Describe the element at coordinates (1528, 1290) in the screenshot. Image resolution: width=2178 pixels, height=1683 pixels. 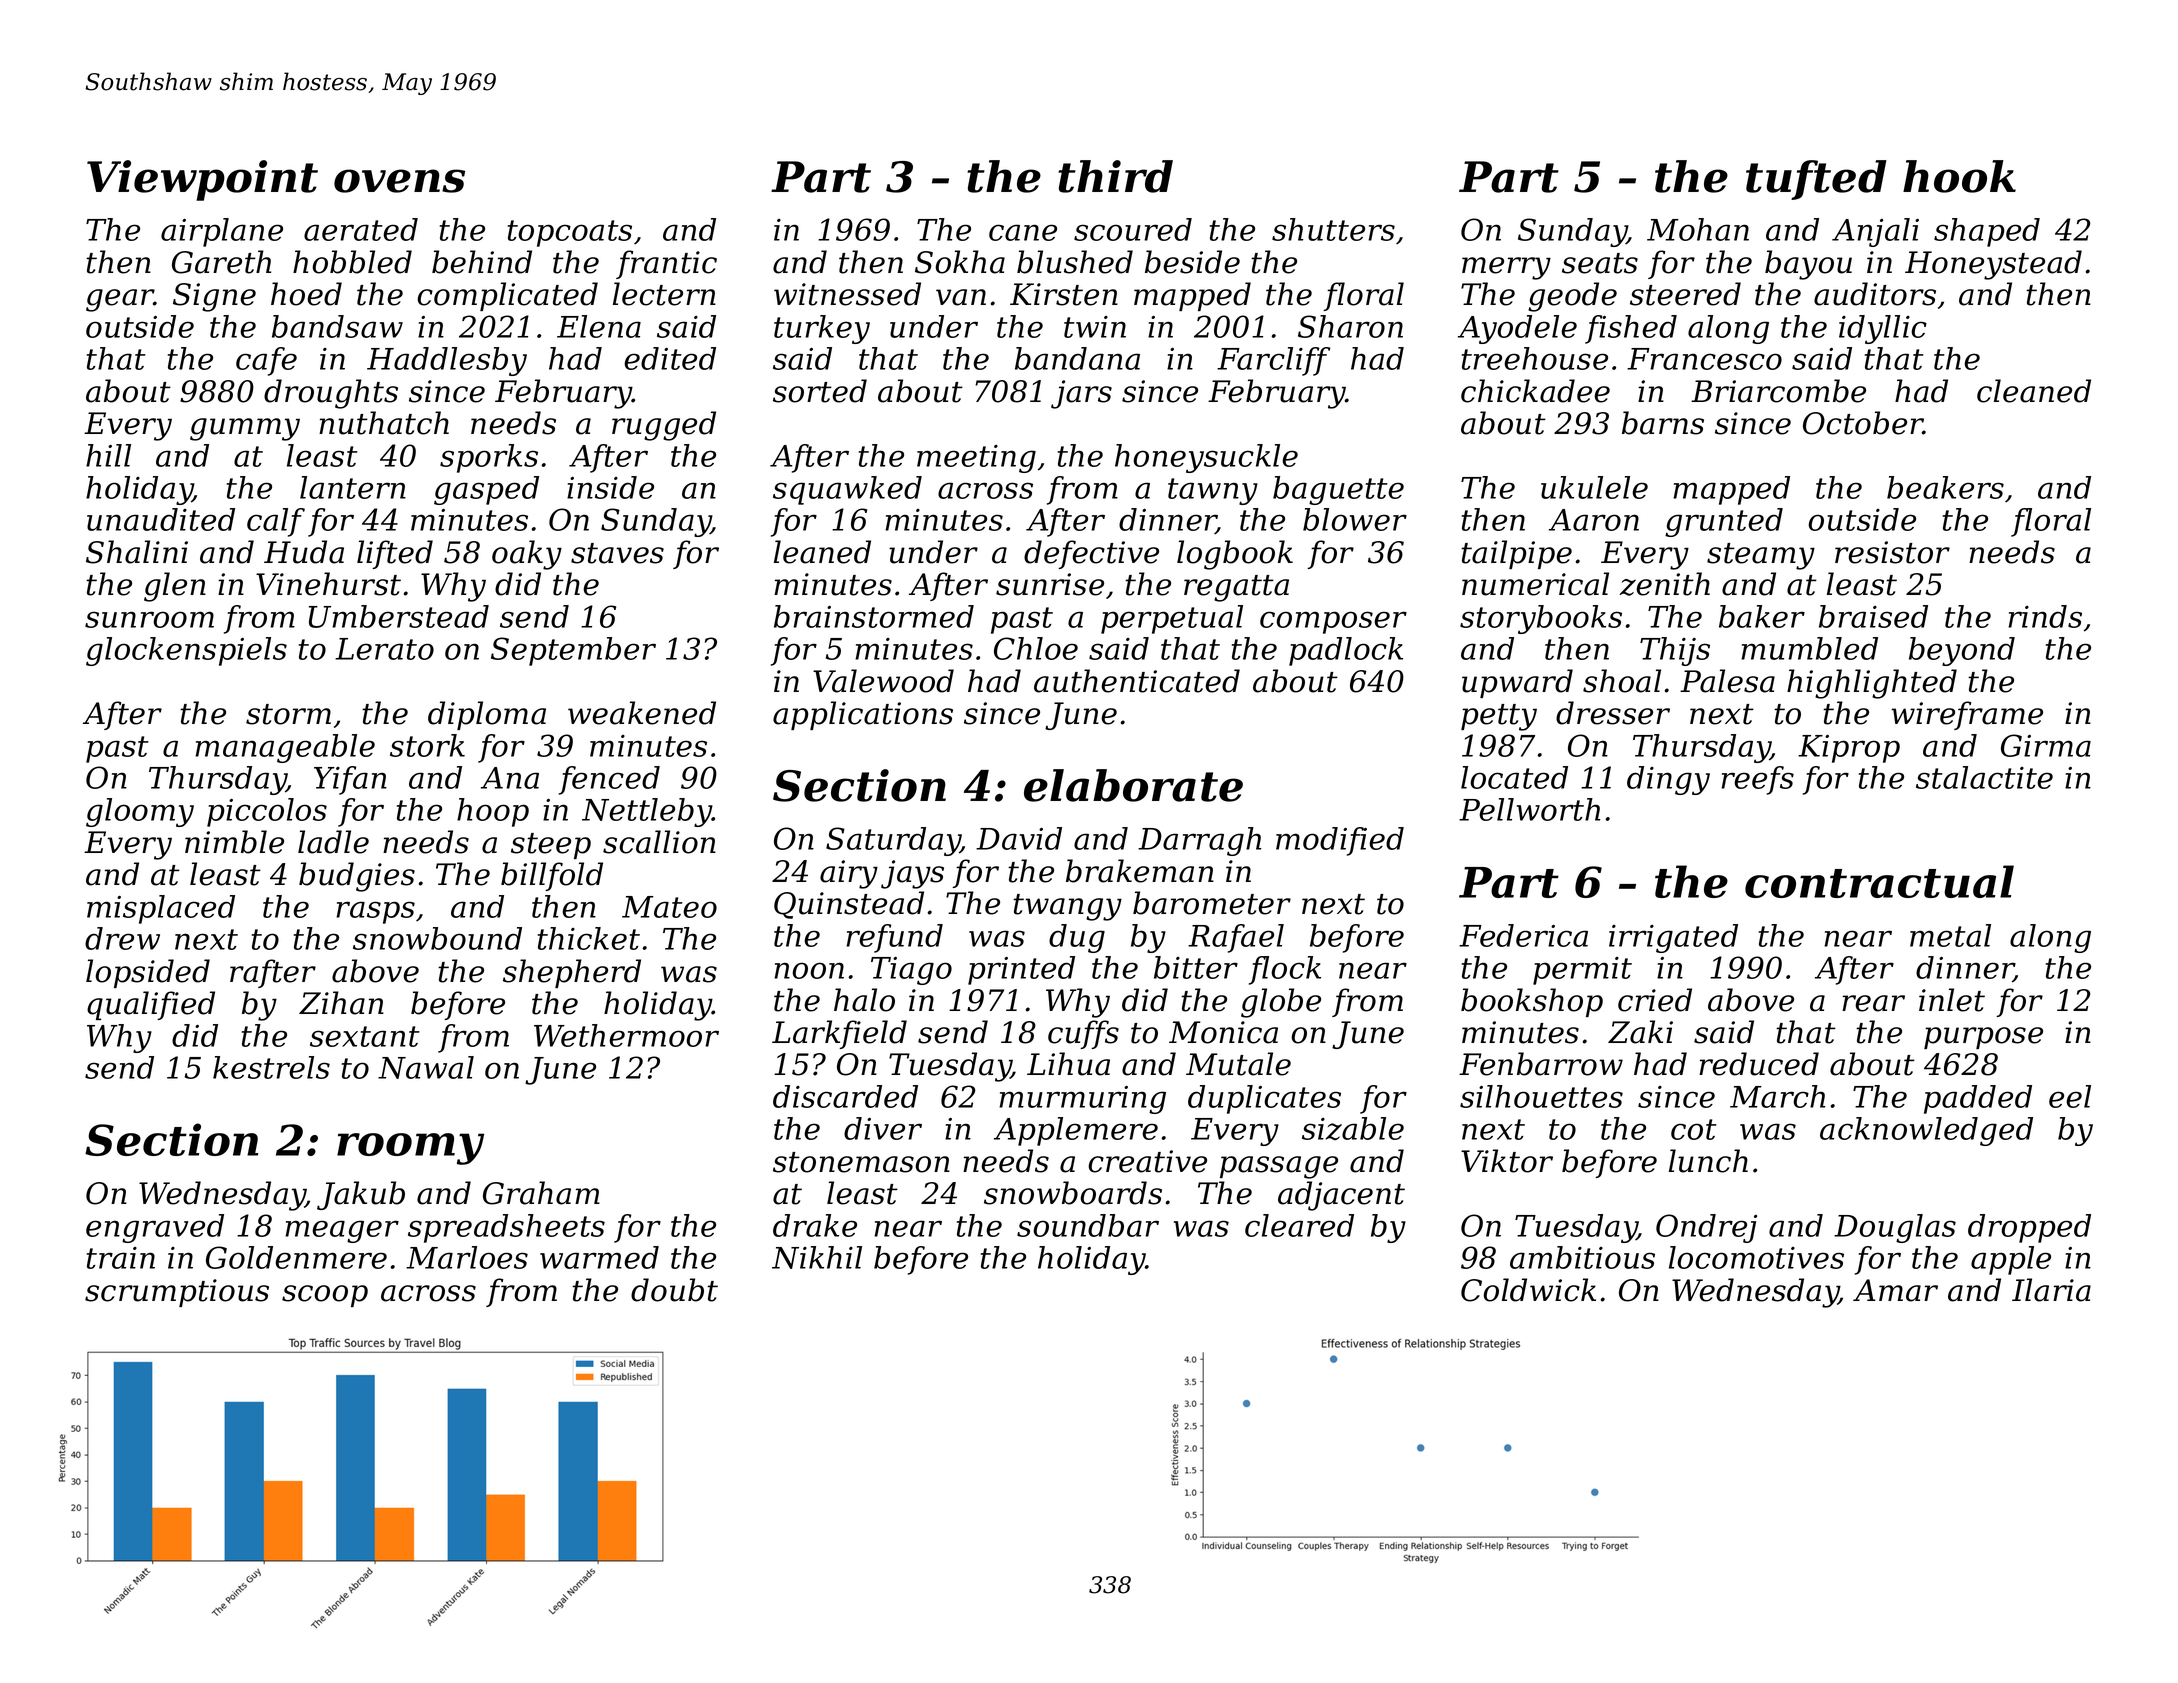
I see `Coldwick` at that location.
